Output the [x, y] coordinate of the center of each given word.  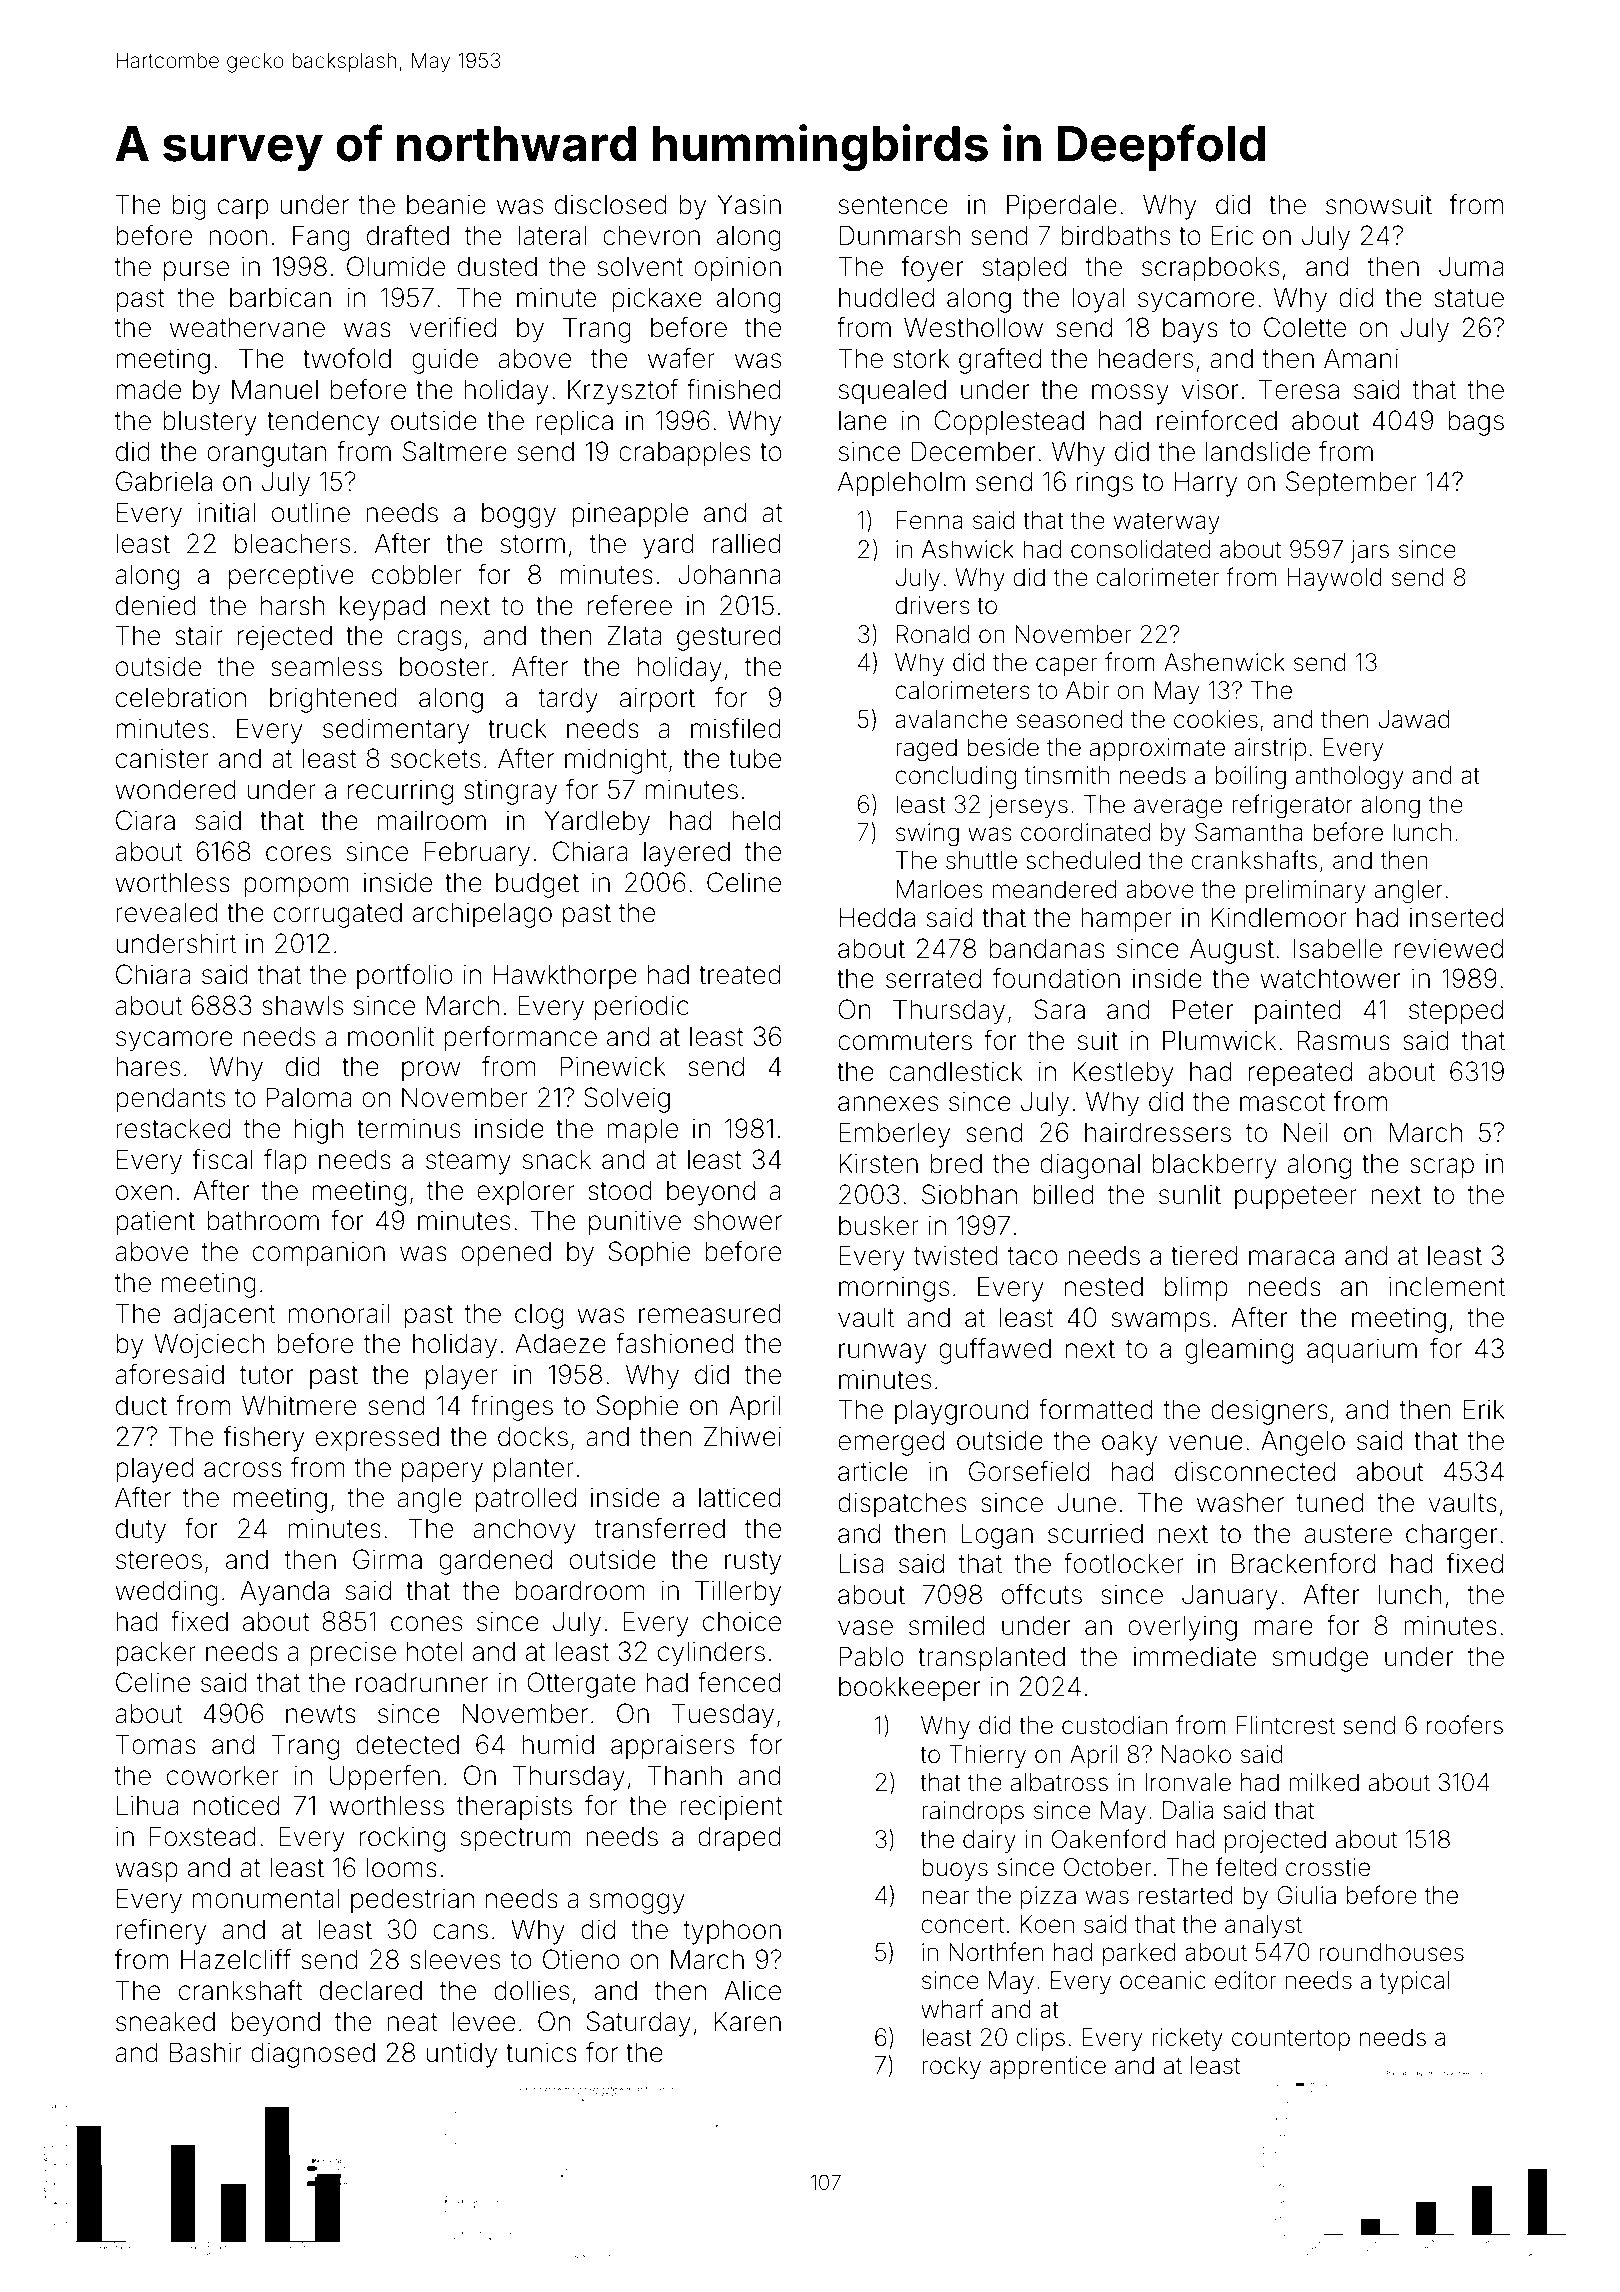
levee [483, 2021]
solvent [640, 267]
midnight [616, 761]
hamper [1126, 920]
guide [445, 361]
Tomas [156, 1744]
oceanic [1163, 1980]
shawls [302, 1005]
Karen [747, 2021]
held [756, 820]
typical [1415, 1982]
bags [1476, 423]
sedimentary [396, 731]
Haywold [1334, 579]
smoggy [637, 1903]
